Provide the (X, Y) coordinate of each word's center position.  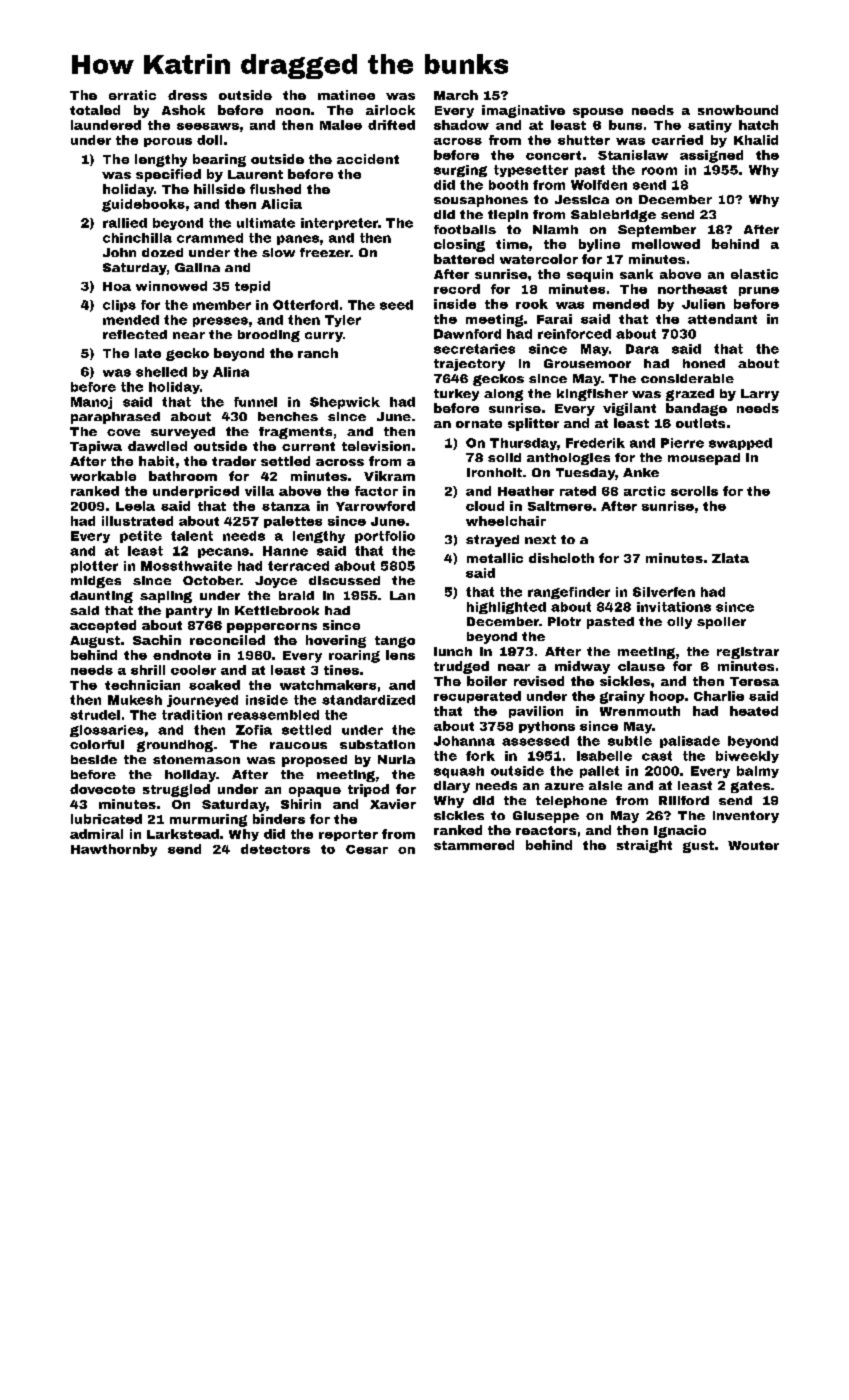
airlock (390, 110)
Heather (526, 491)
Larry (760, 395)
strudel (95, 715)
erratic (132, 95)
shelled (161, 372)
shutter (584, 140)
